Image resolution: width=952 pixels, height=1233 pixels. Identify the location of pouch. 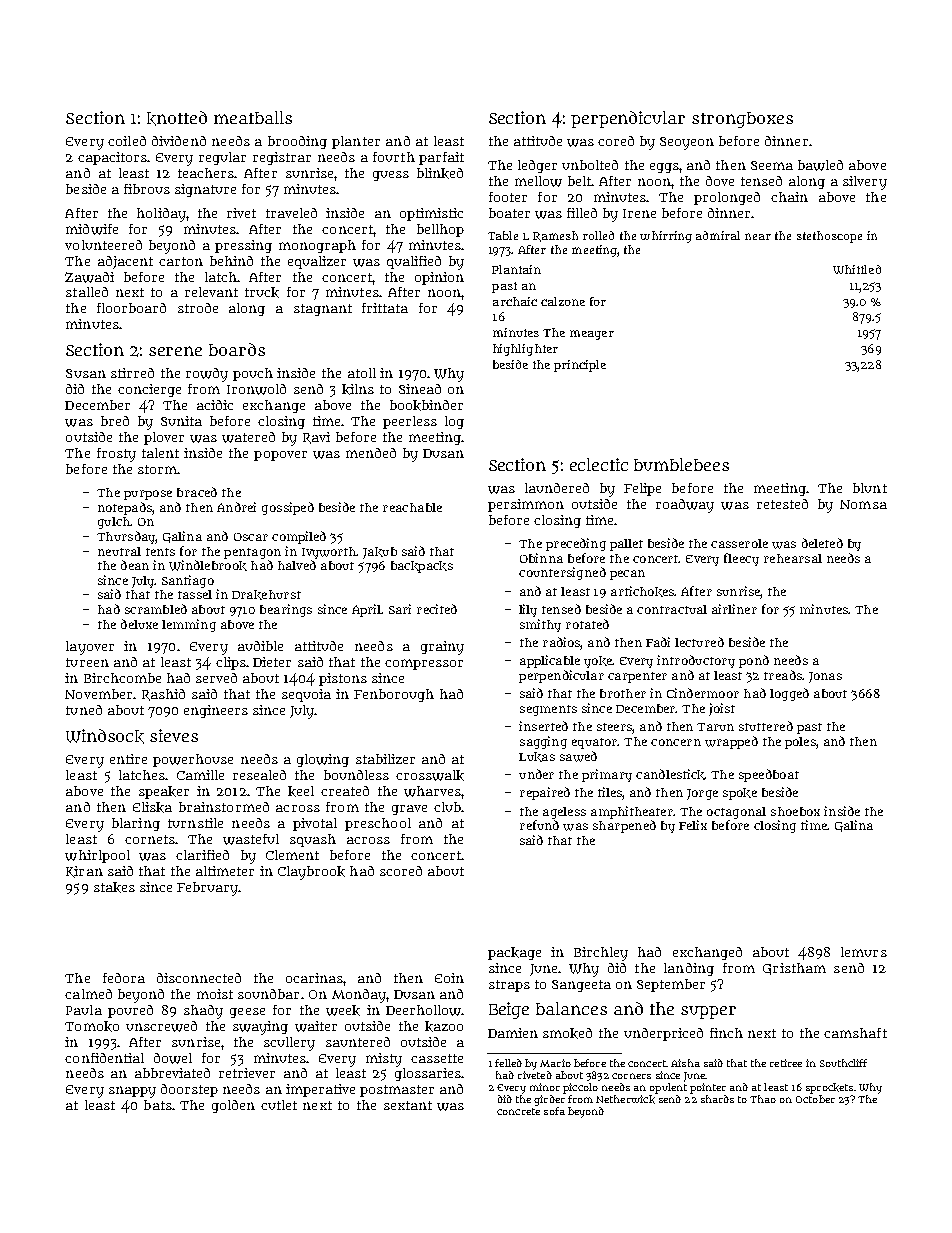
(253, 374).
